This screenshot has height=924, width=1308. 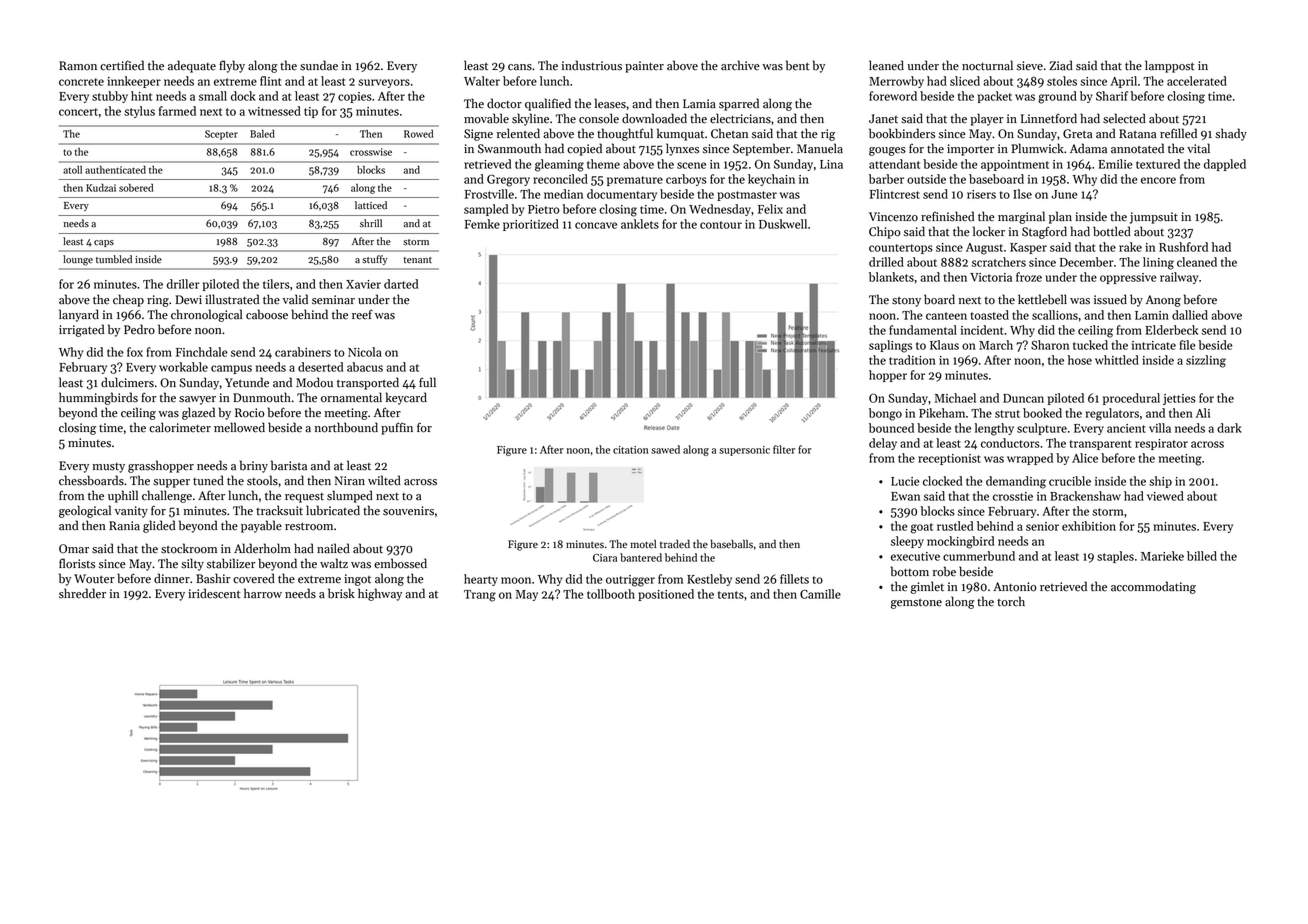 What do you see at coordinates (691, 165) in the screenshot?
I see `scene` at bounding box center [691, 165].
